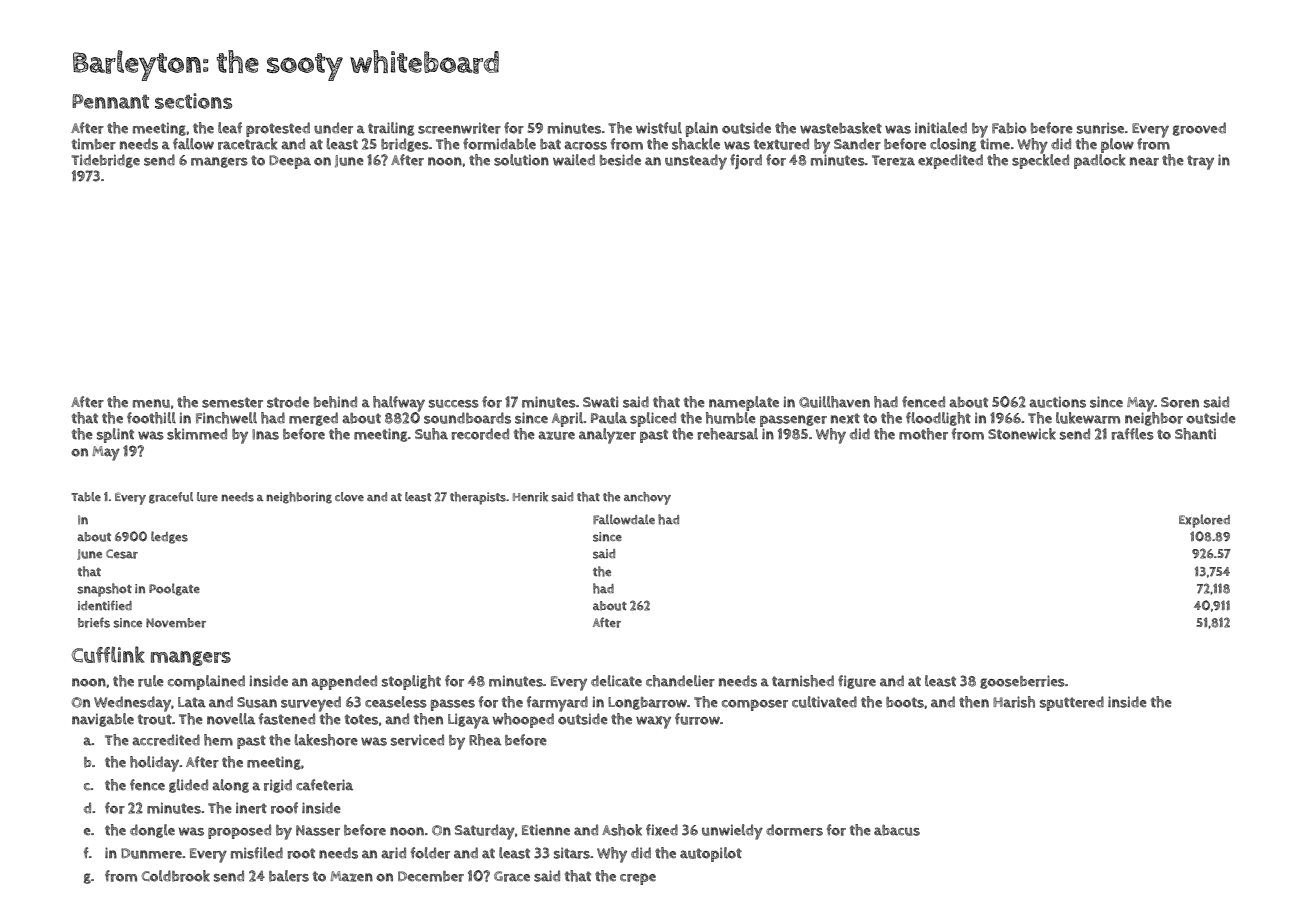  What do you see at coordinates (313, 419) in the screenshot?
I see `merged` at bounding box center [313, 419].
